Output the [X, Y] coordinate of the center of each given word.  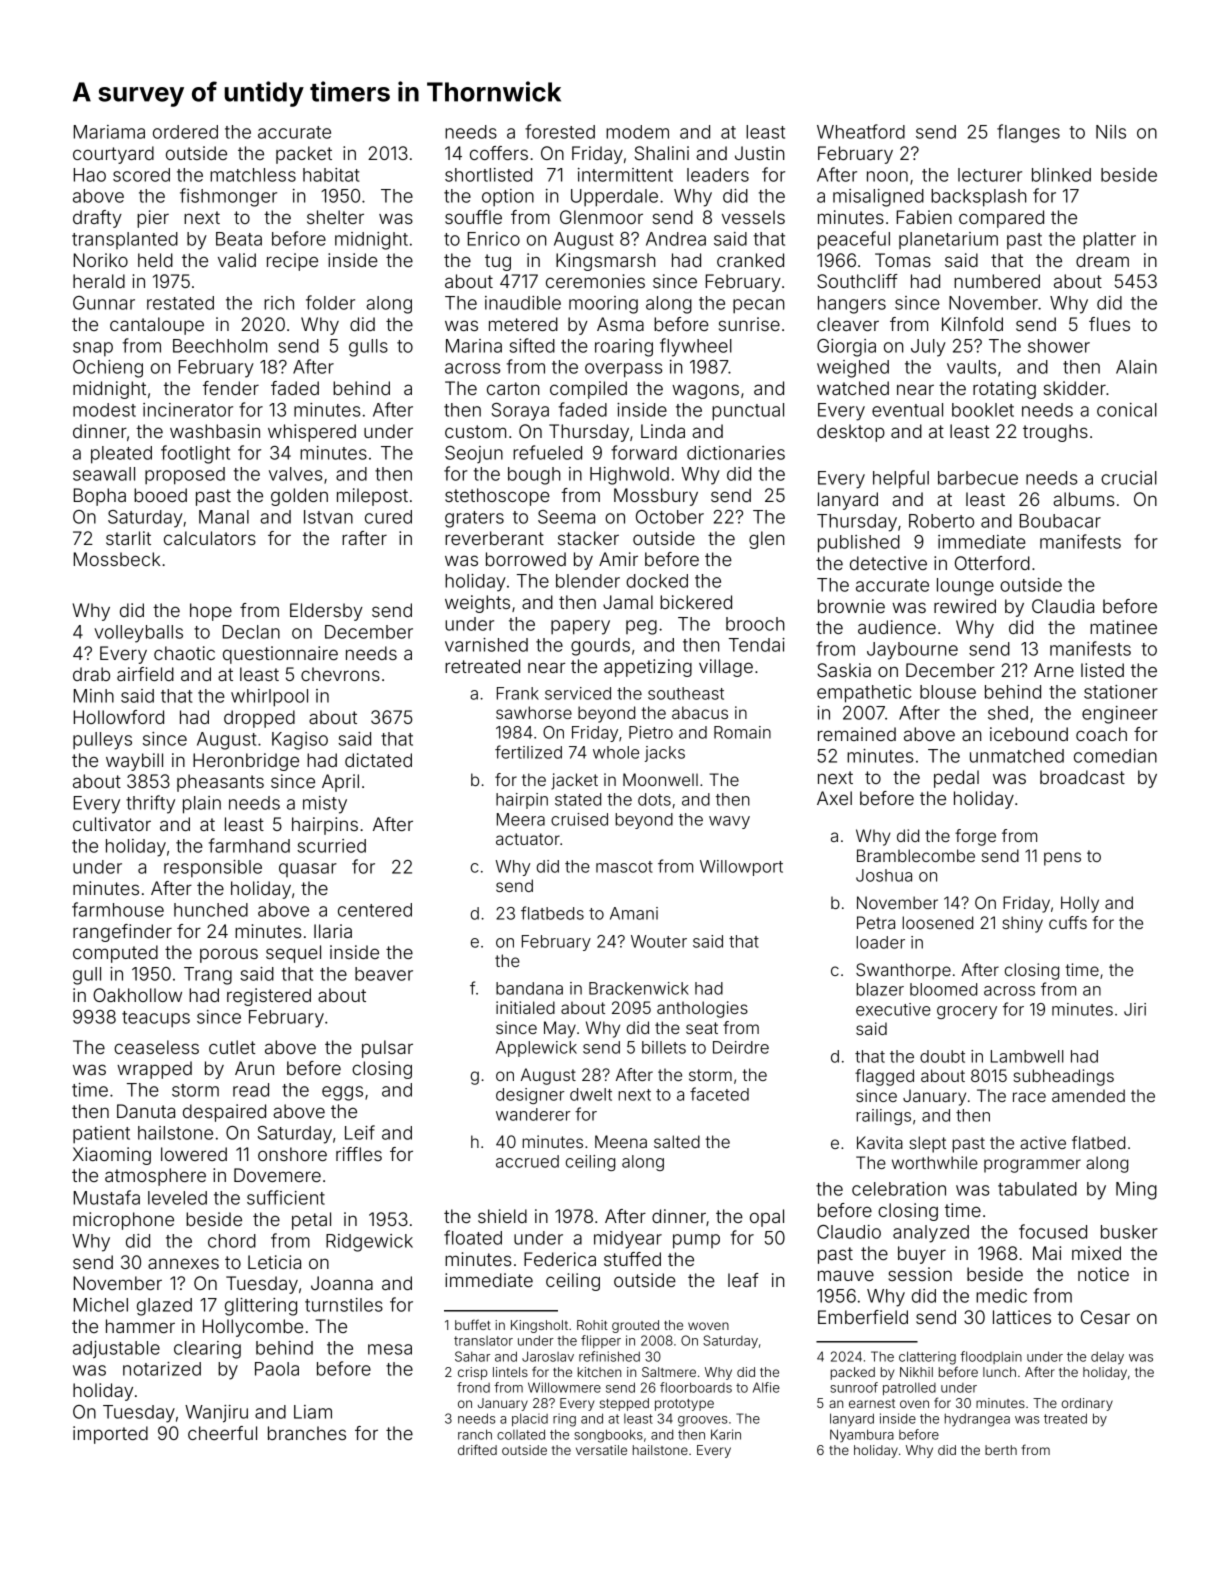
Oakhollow [137, 995]
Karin [726, 1434]
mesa [390, 1349]
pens [1062, 859]
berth [1001, 1450]
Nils [1111, 132]
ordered [185, 132]
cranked [750, 260]
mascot [624, 867]
